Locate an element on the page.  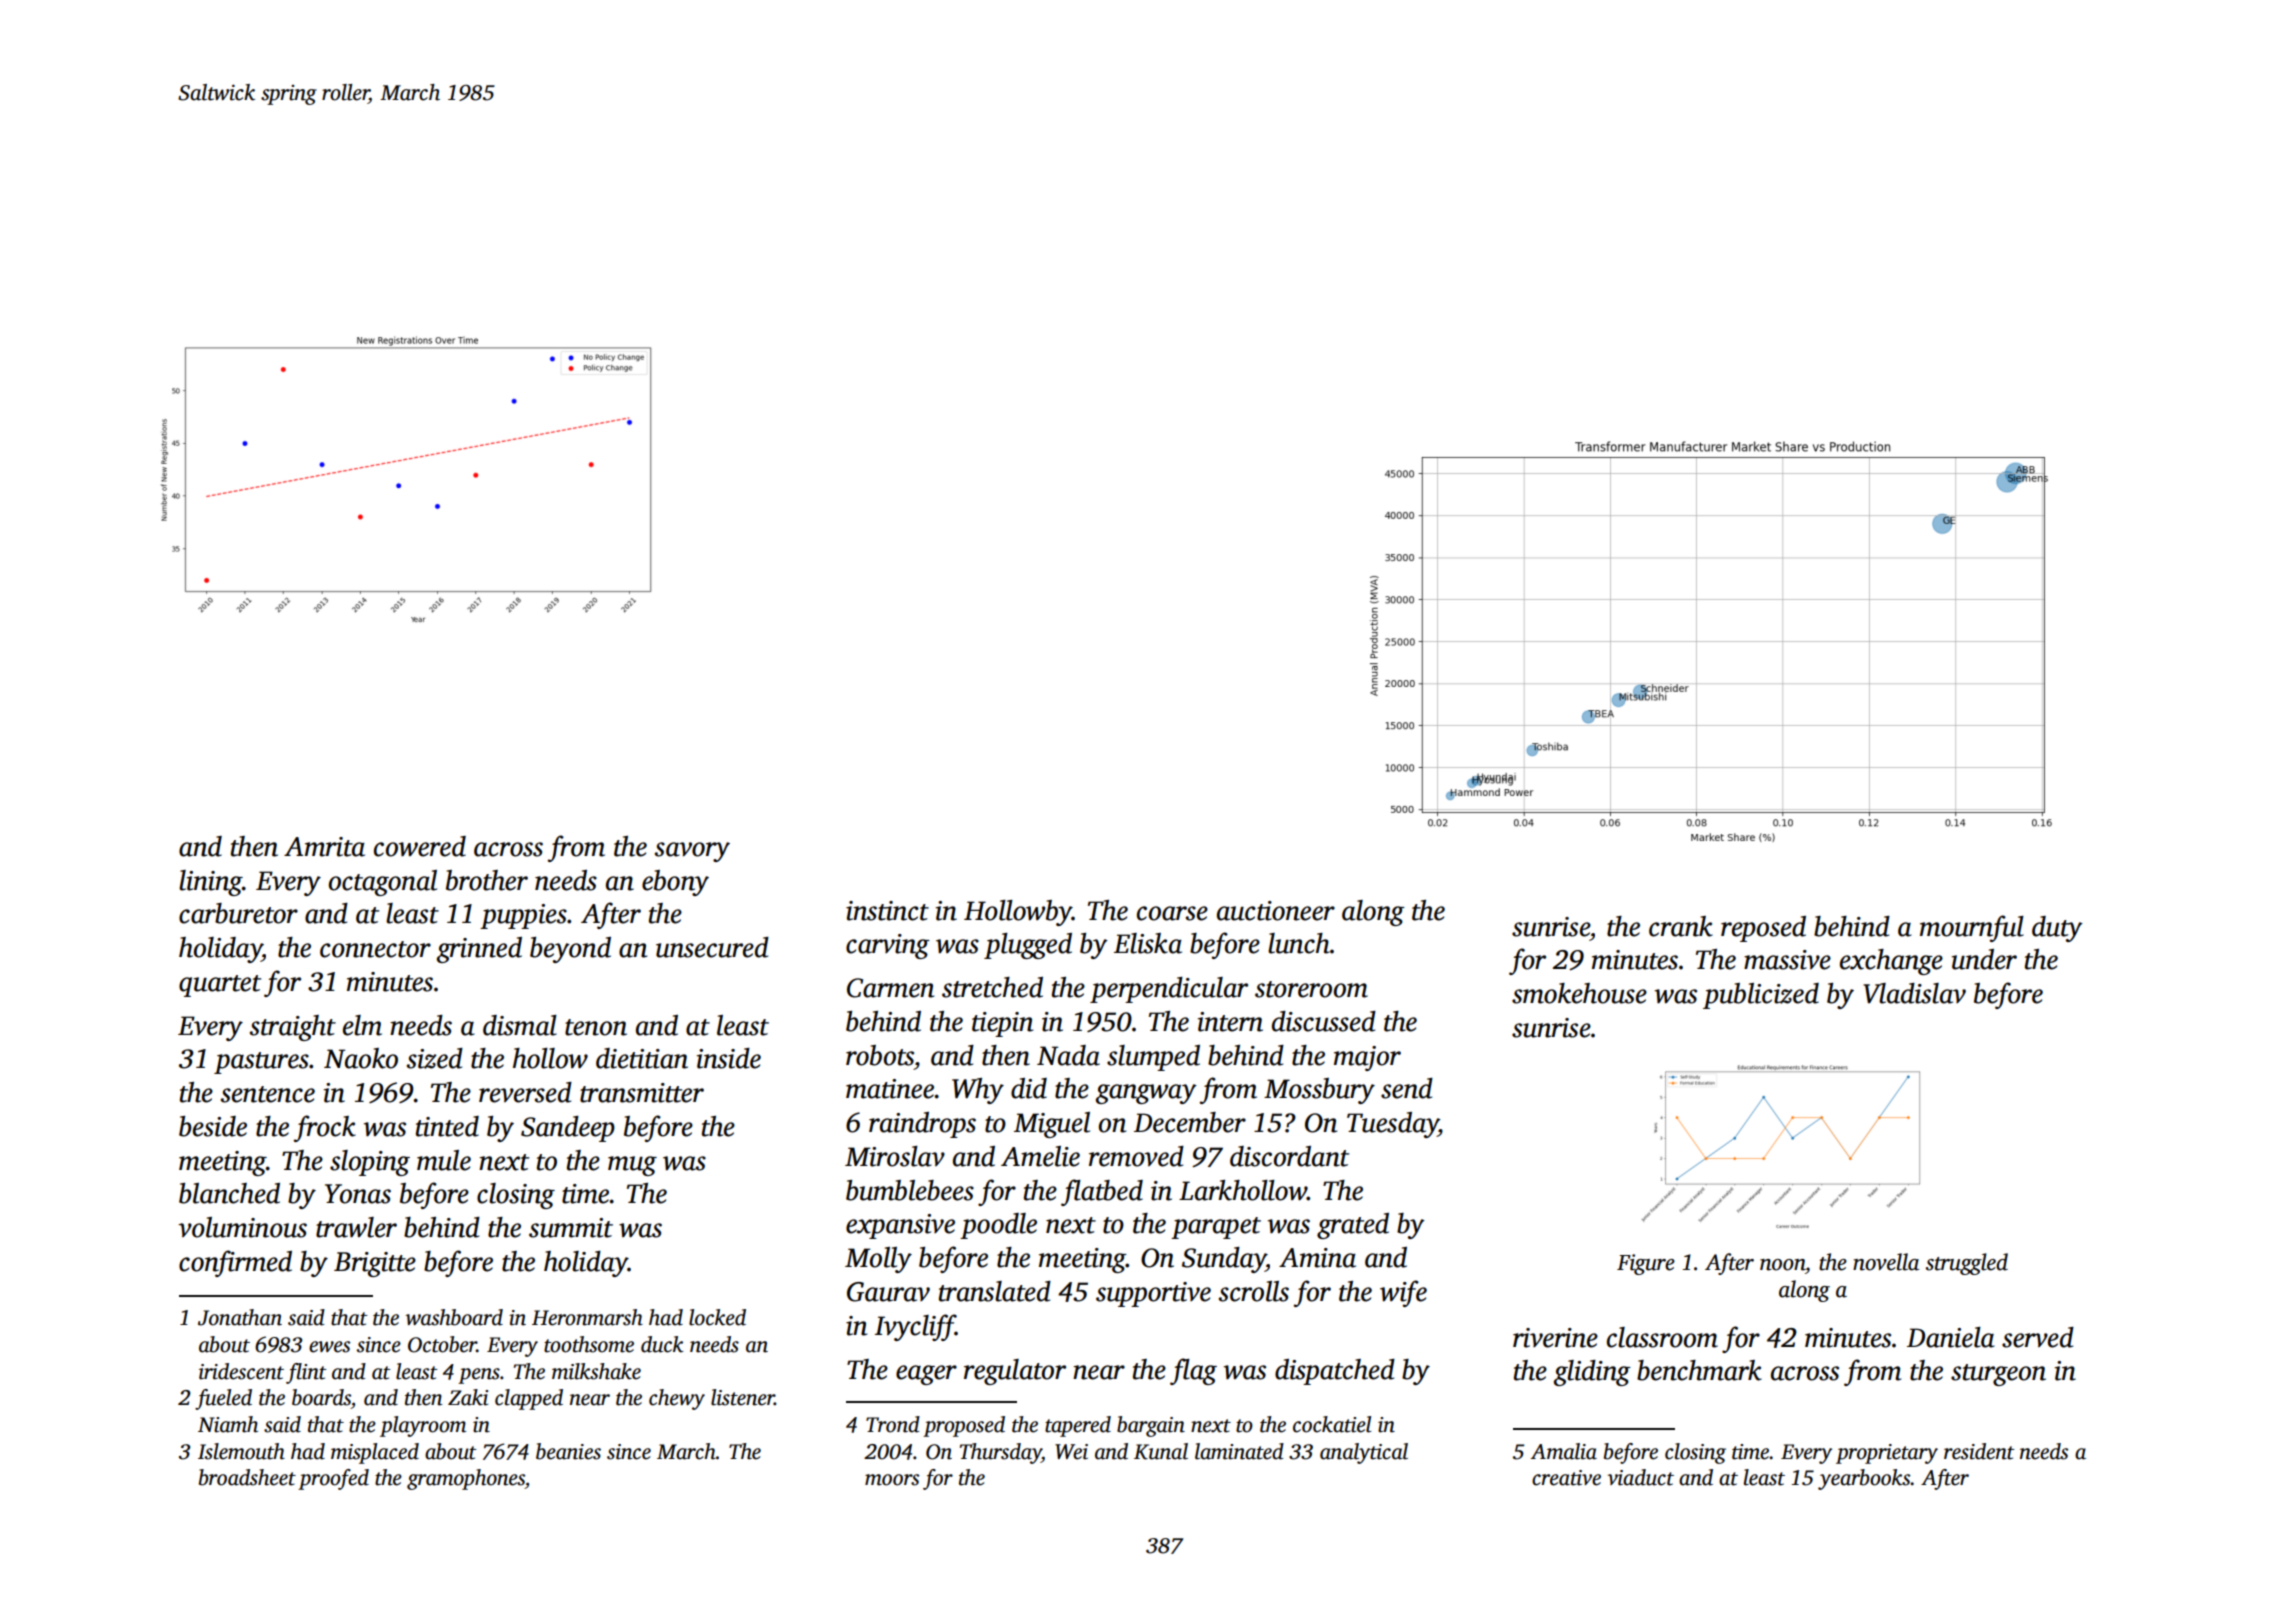
cowered is located at coordinates (420, 846).
